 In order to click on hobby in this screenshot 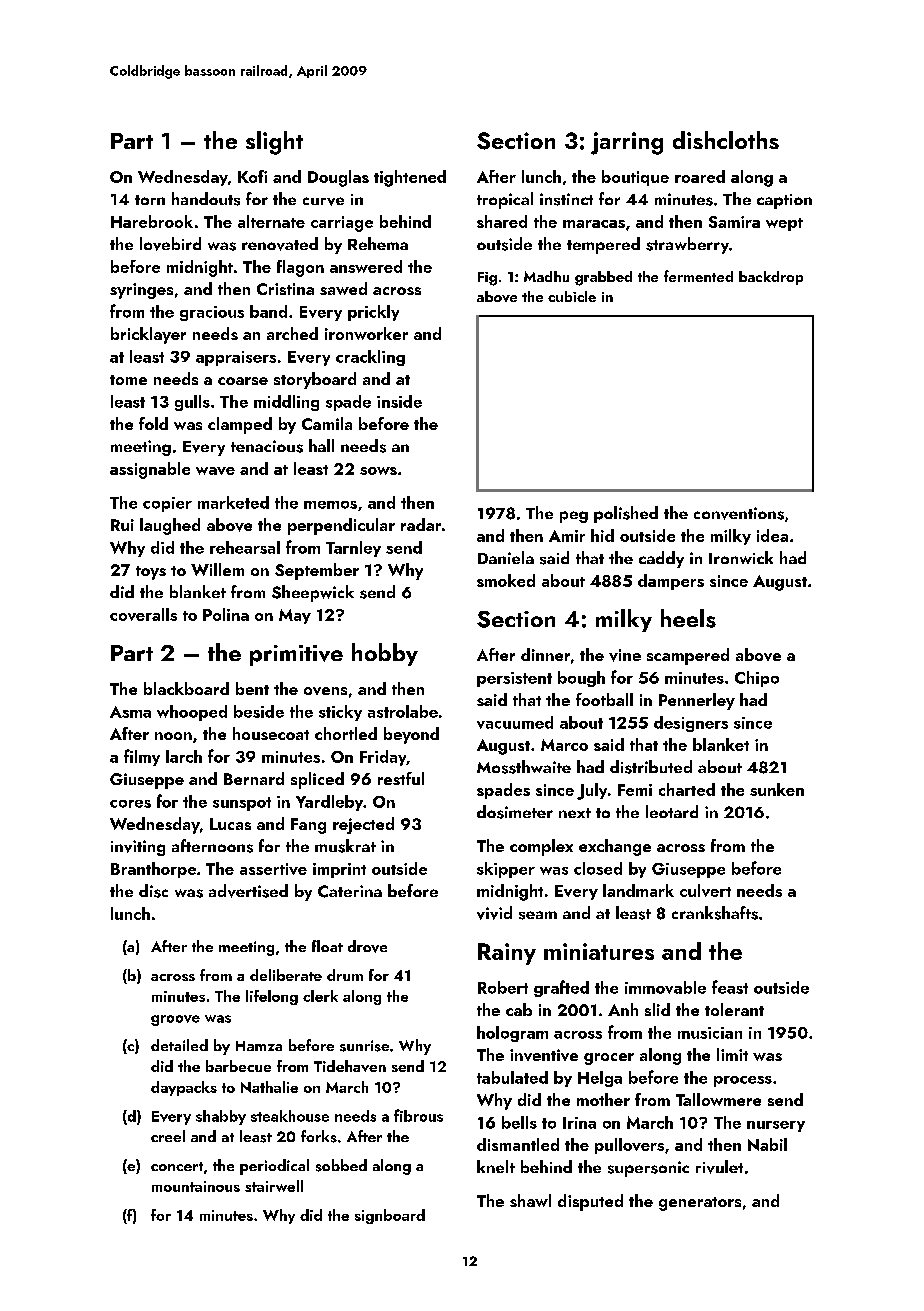, I will do `click(385, 654)`.
